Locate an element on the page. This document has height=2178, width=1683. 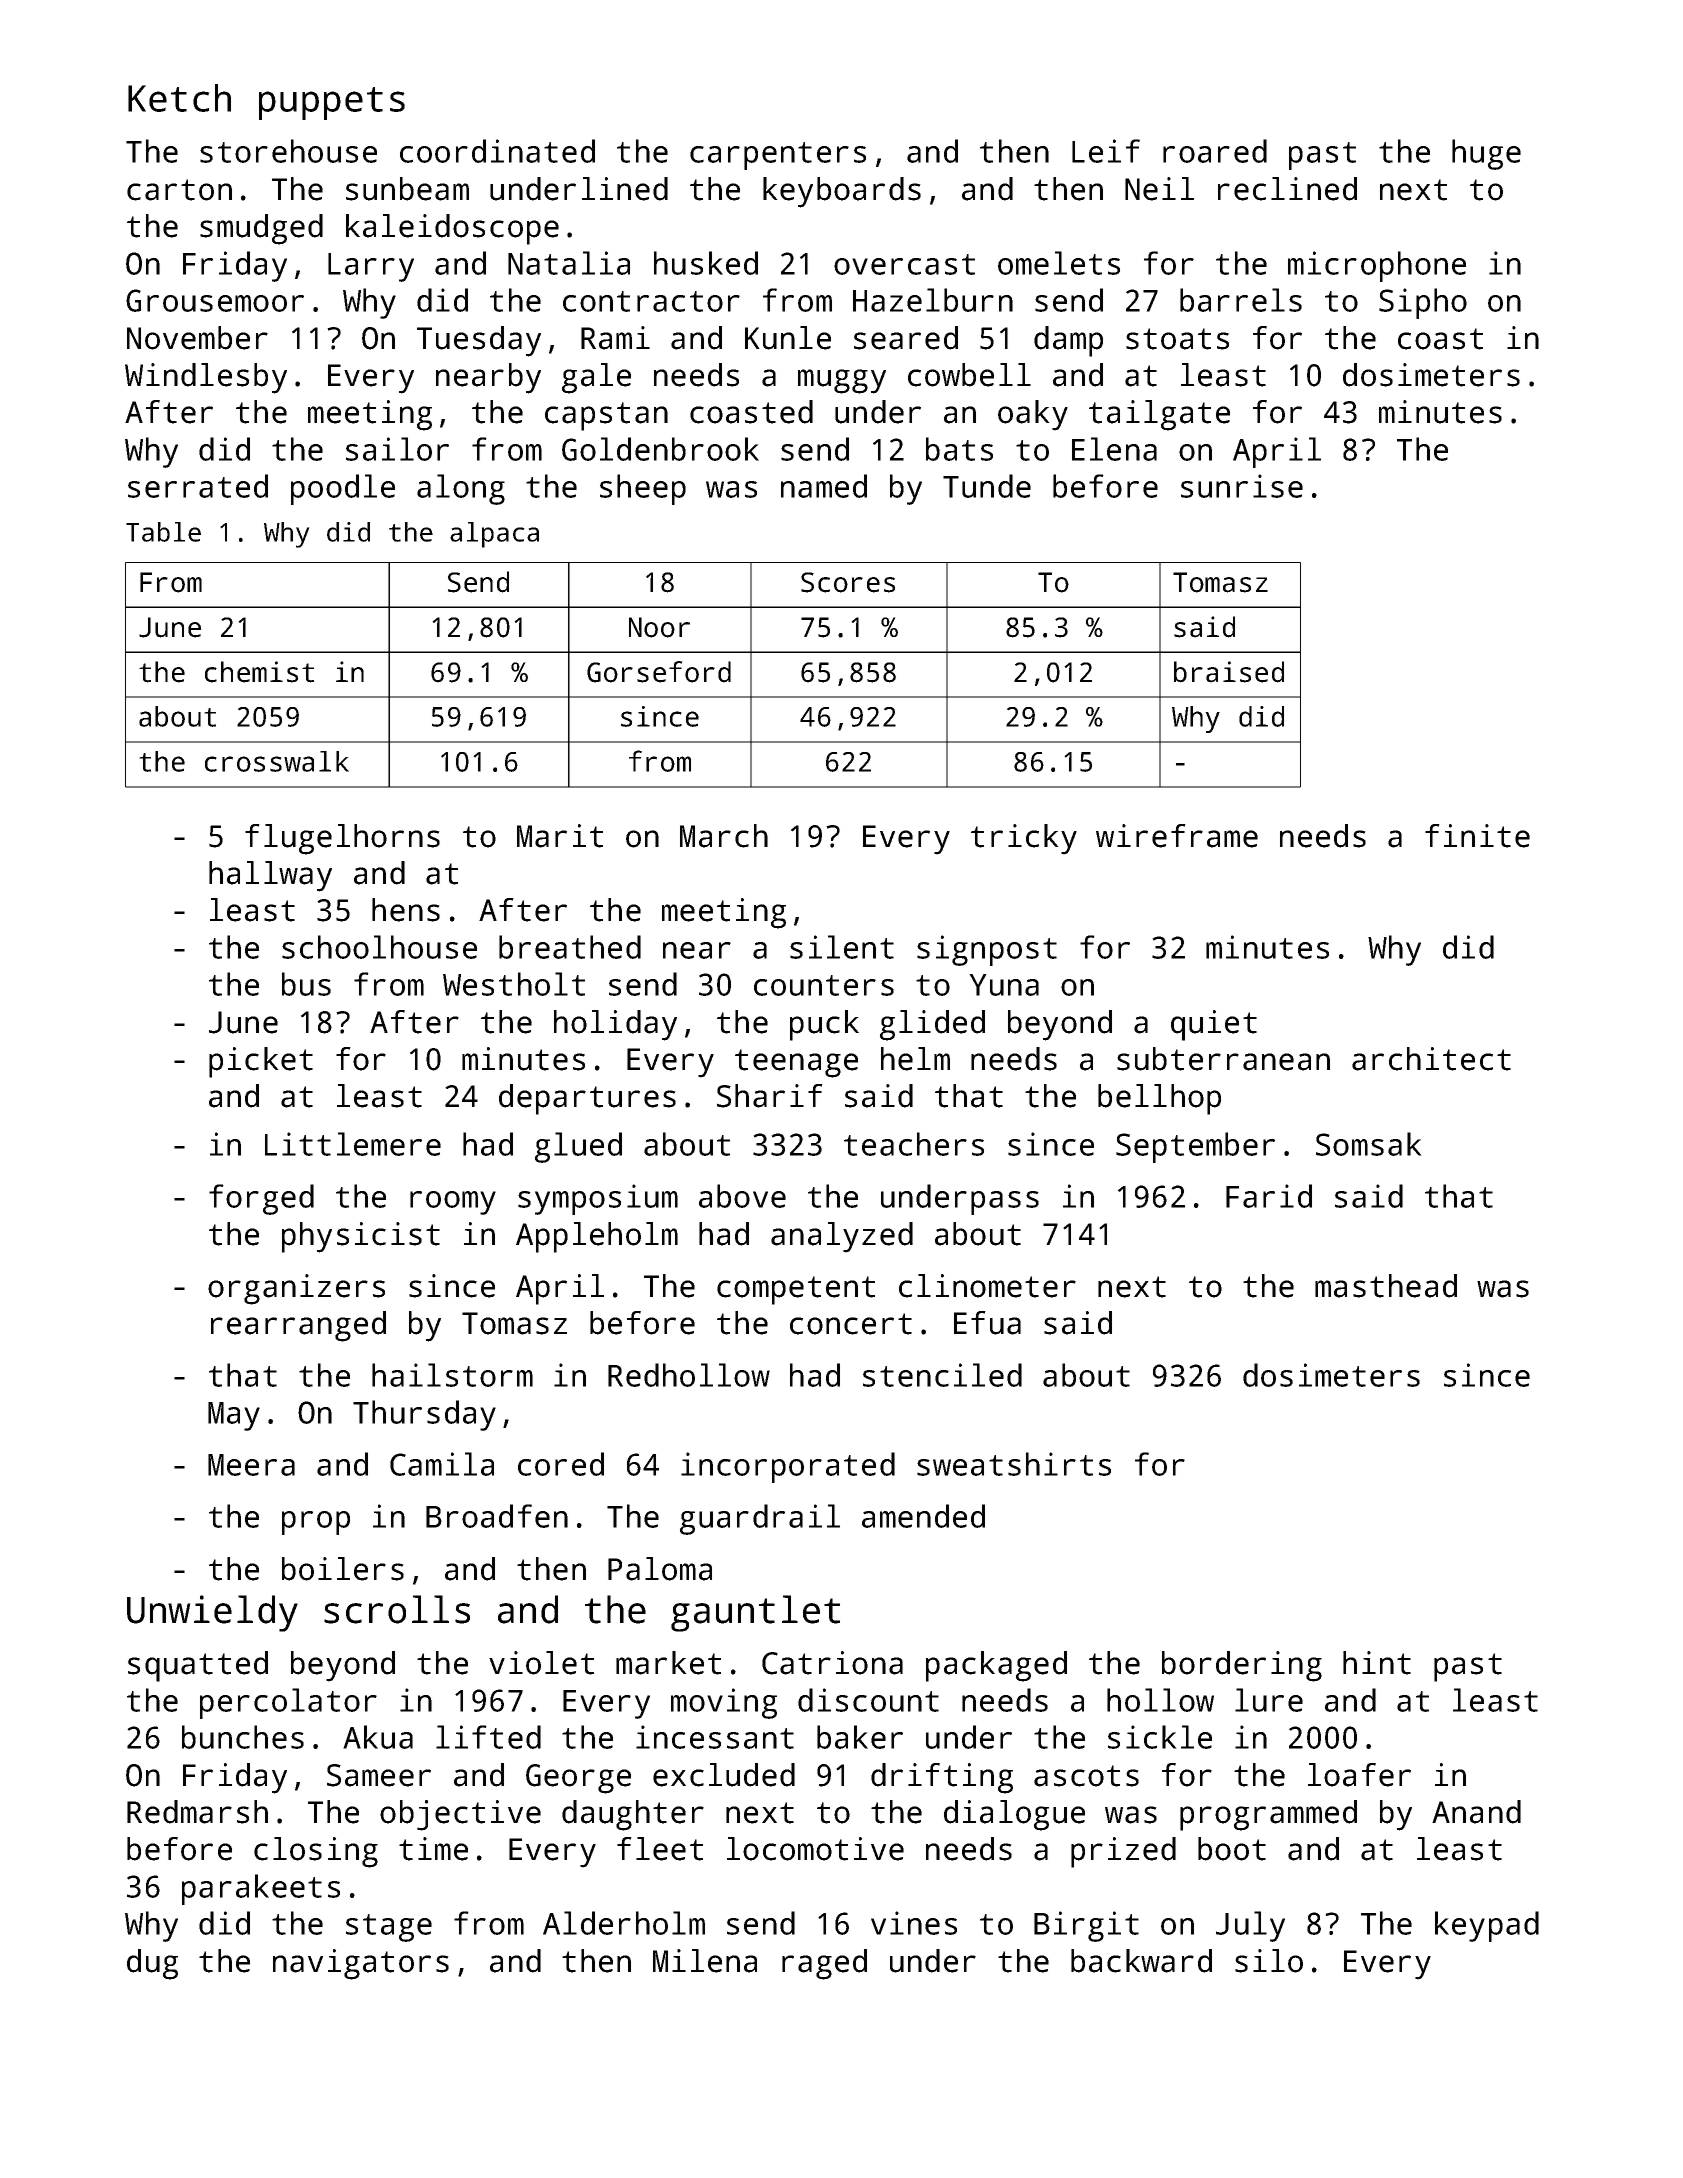
navigators is located at coordinates (361, 1964).
